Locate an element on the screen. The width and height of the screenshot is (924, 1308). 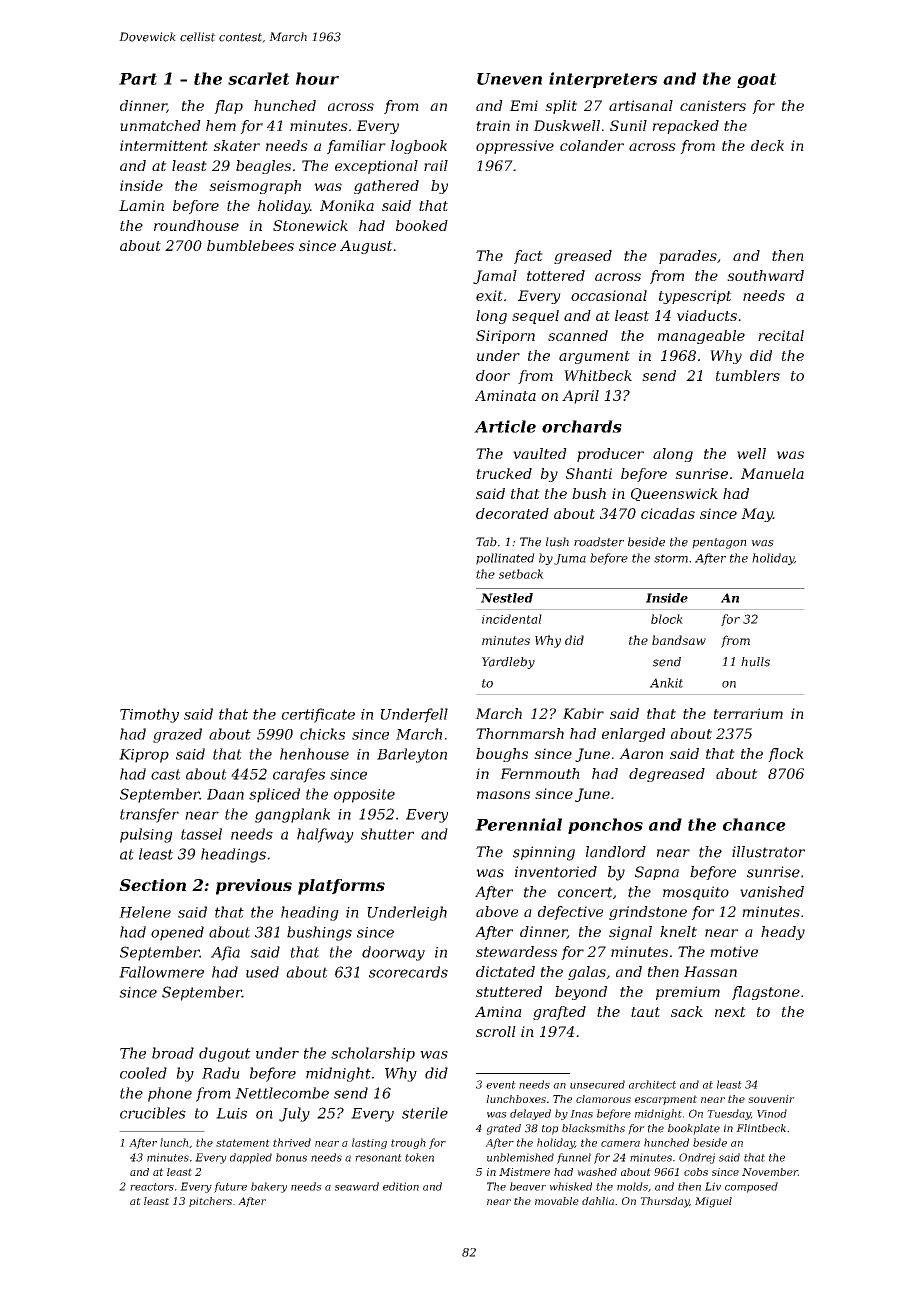
Uneven is located at coordinates (509, 79).
